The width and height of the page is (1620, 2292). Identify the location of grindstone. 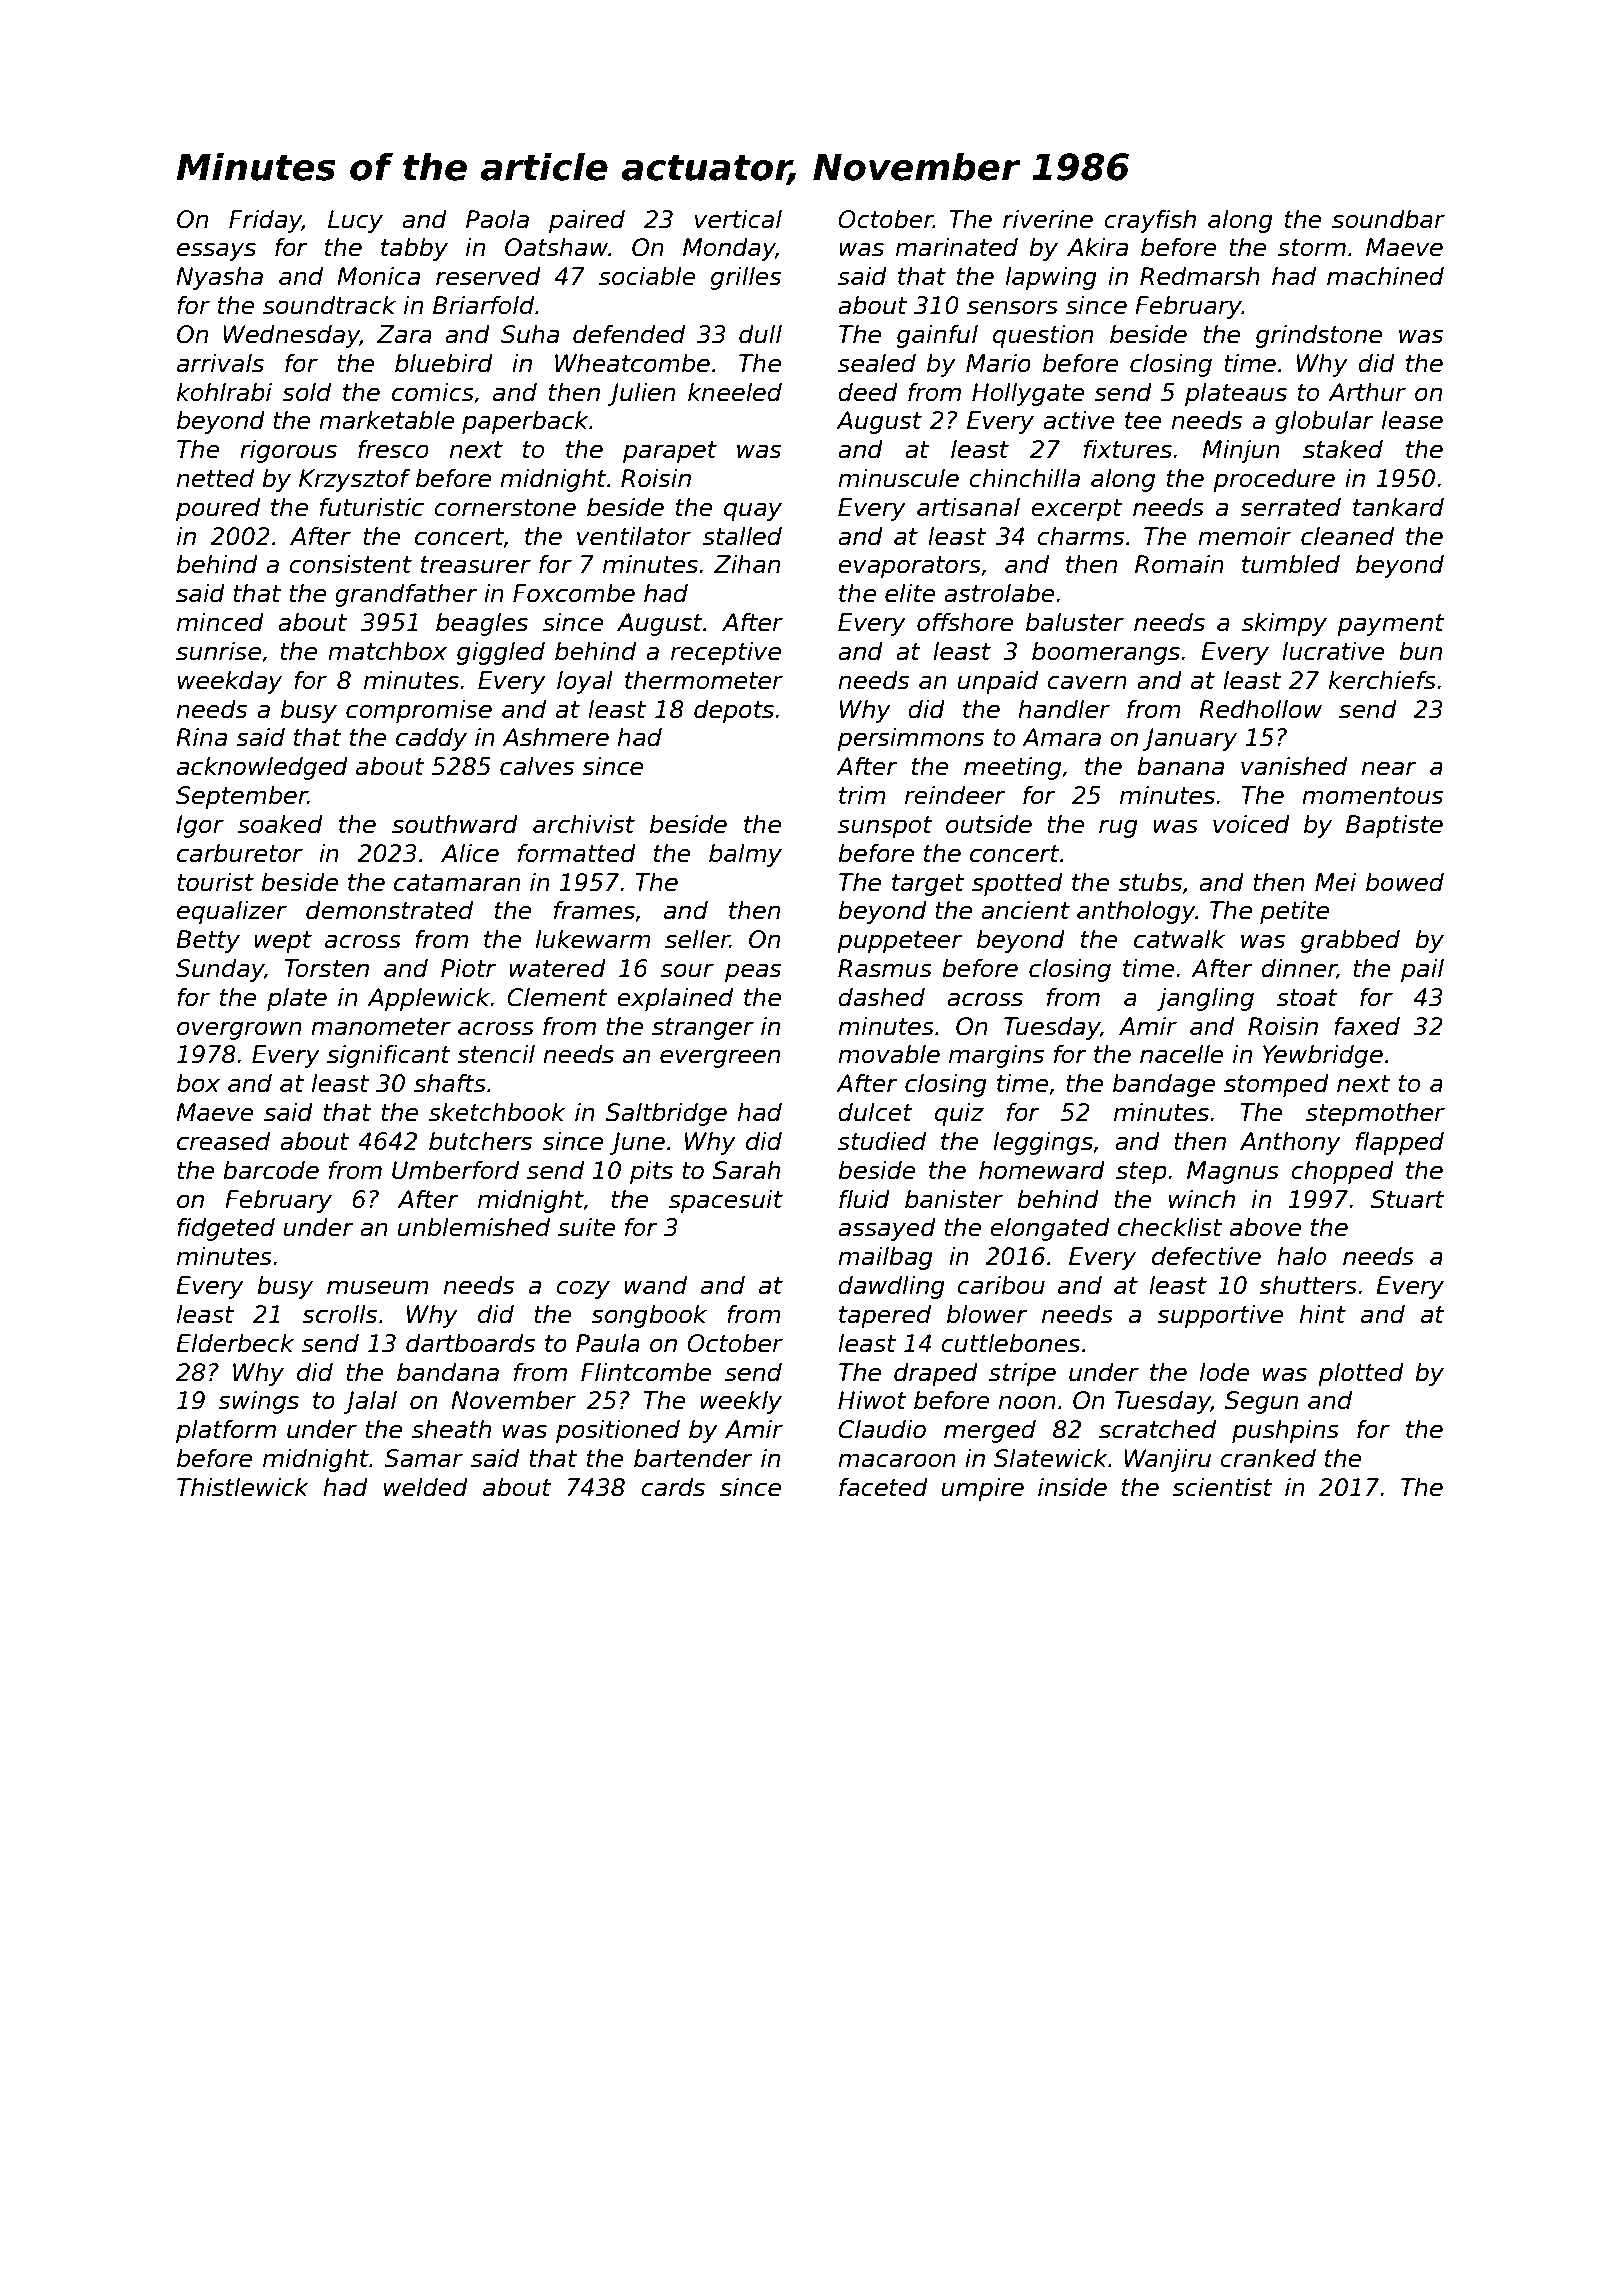
(1319, 336).
